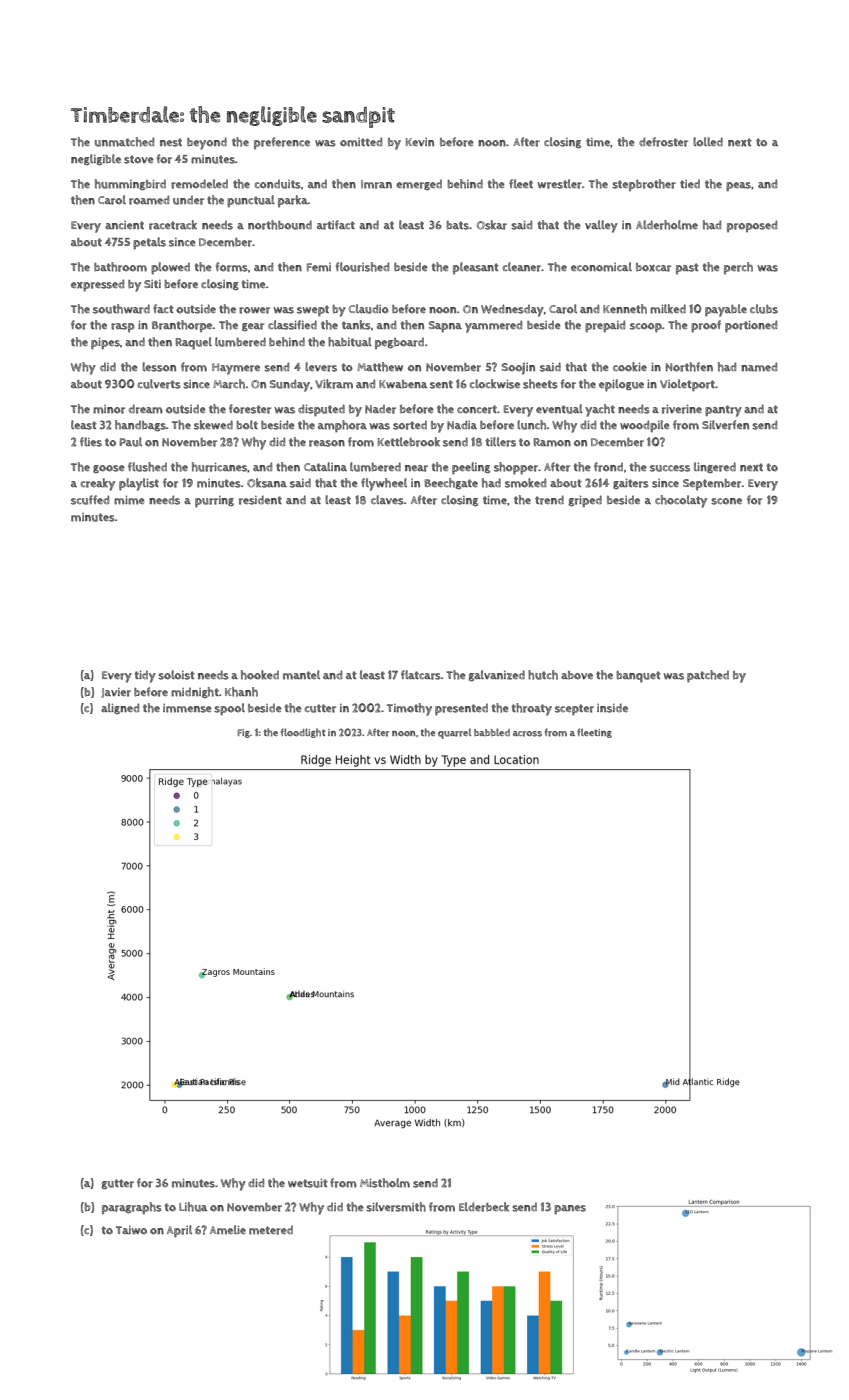  What do you see at coordinates (525, 483) in the image?
I see `smoked` at bounding box center [525, 483].
